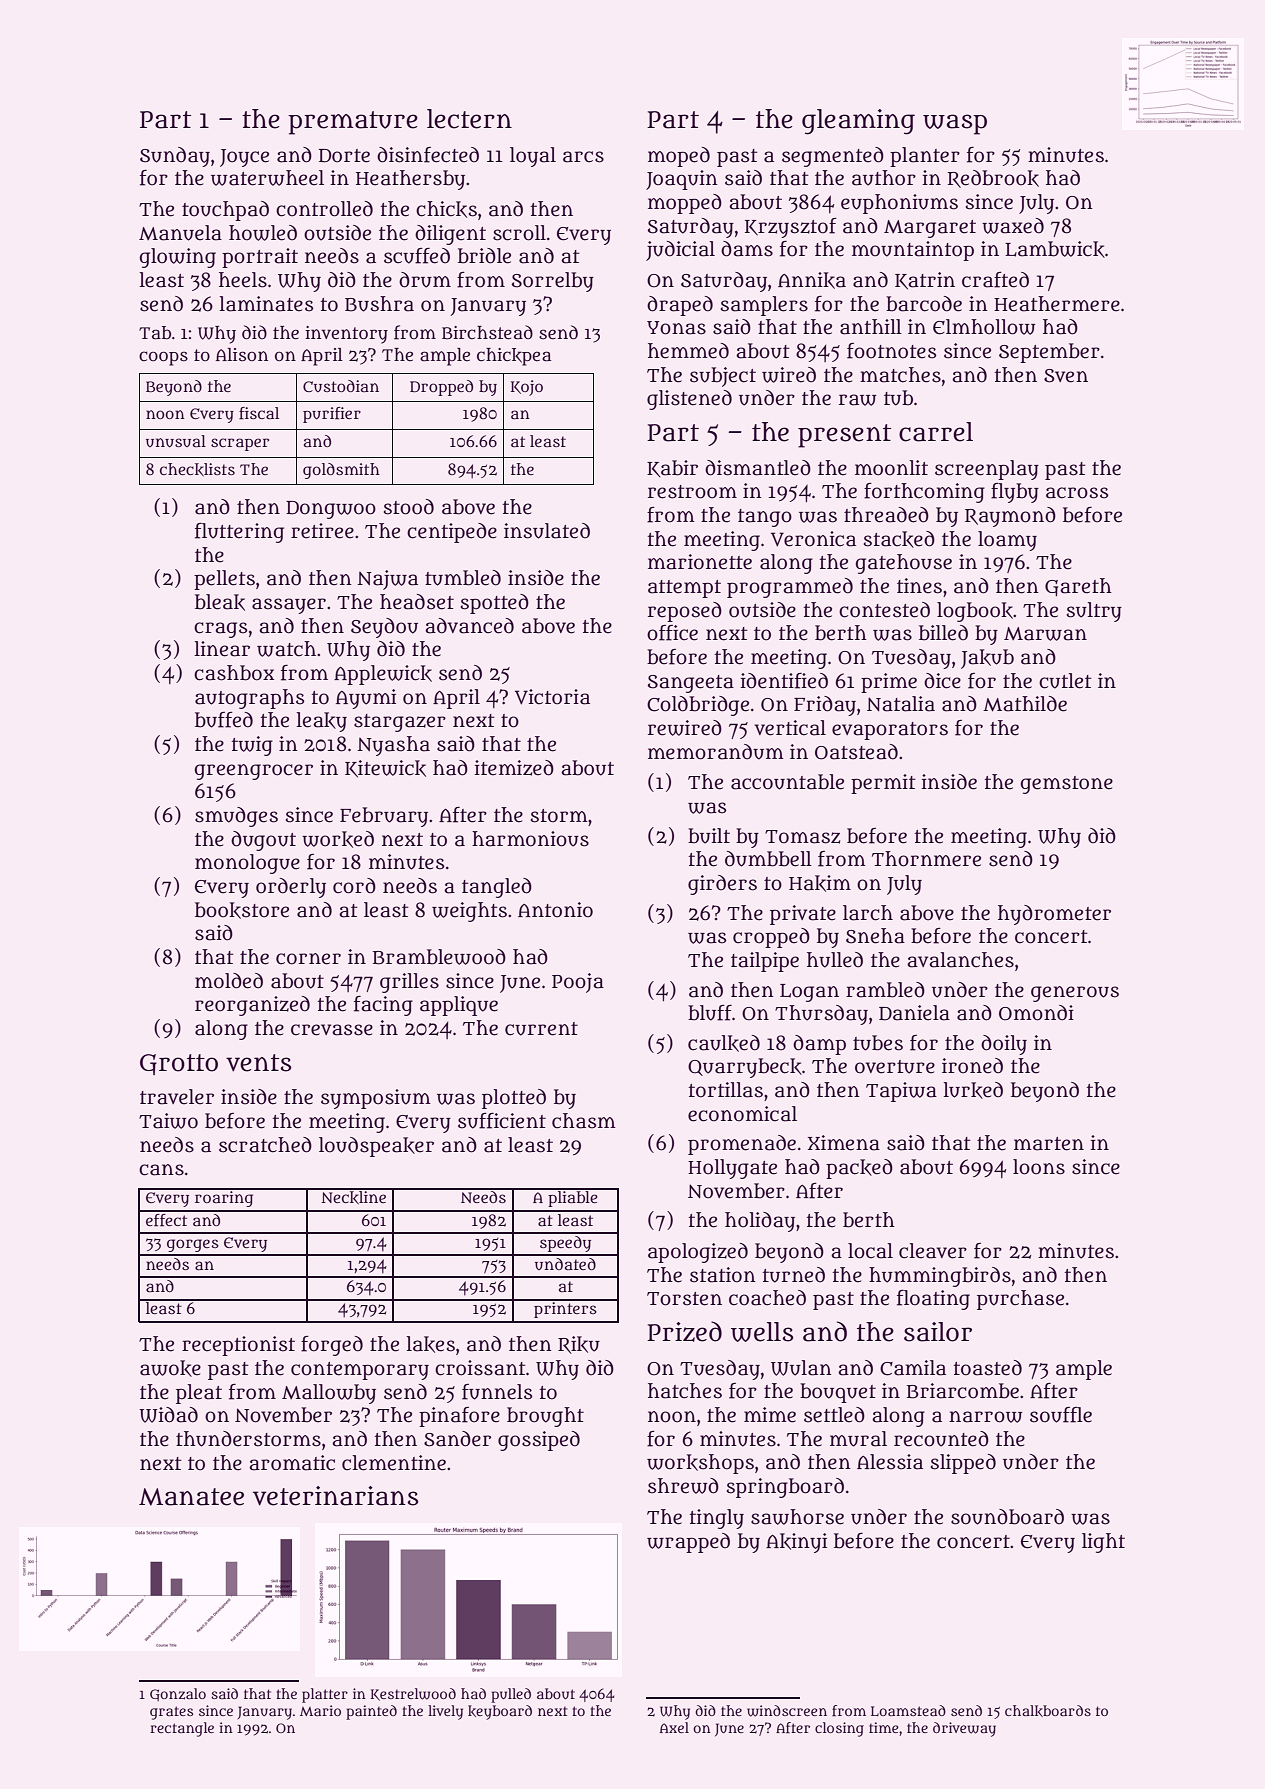  What do you see at coordinates (742, 1114) in the screenshot?
I see `economical` at bounding box center [742, 1114].
